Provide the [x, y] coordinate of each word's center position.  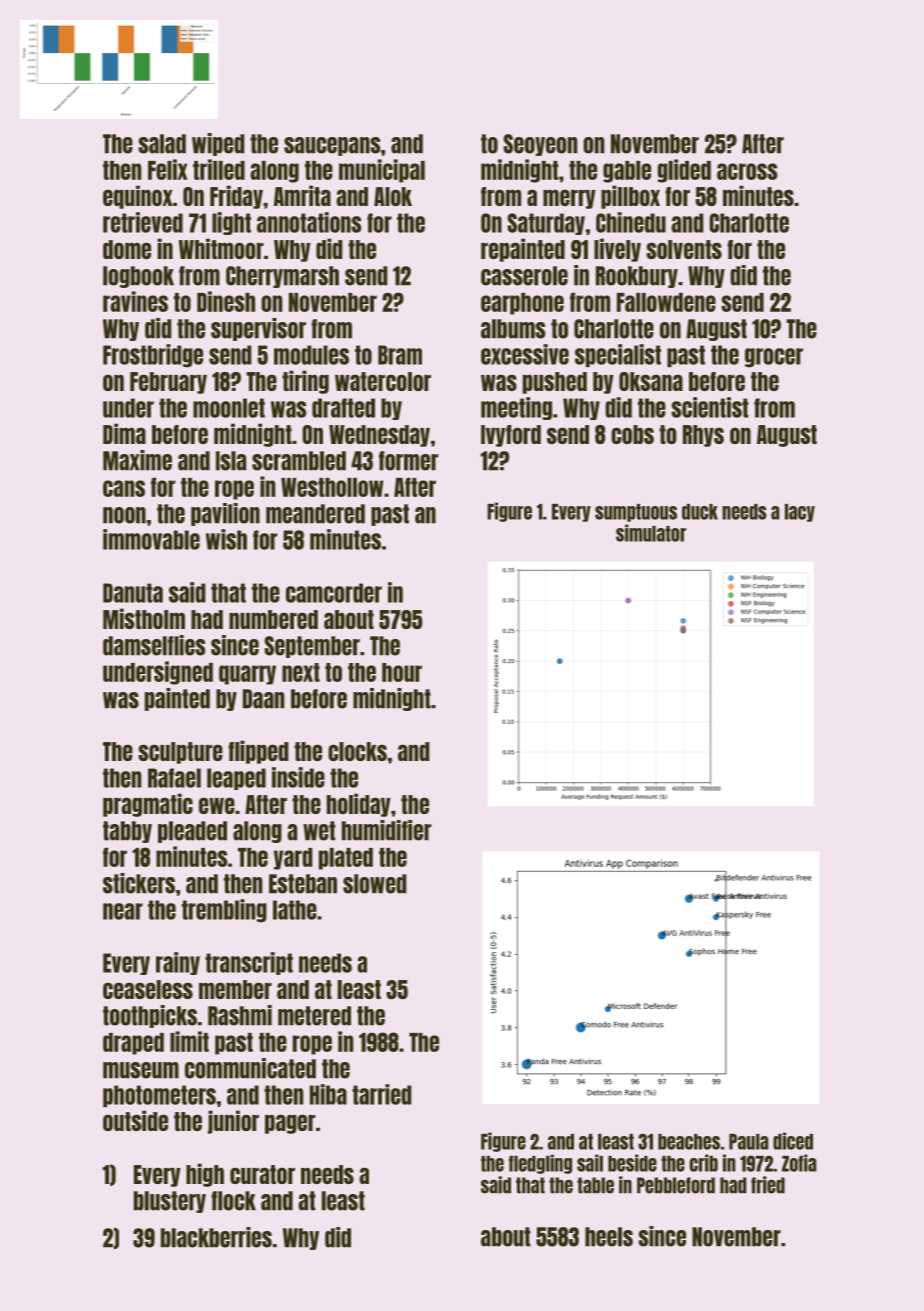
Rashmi [240, 1015]
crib [704, 1163]
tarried [382, 1094]
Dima [124, 433]
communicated [250, 1068]
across [747, 171]
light [231, 223]
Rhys [703, 436]
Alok [393, 196]
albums [513, 329]
